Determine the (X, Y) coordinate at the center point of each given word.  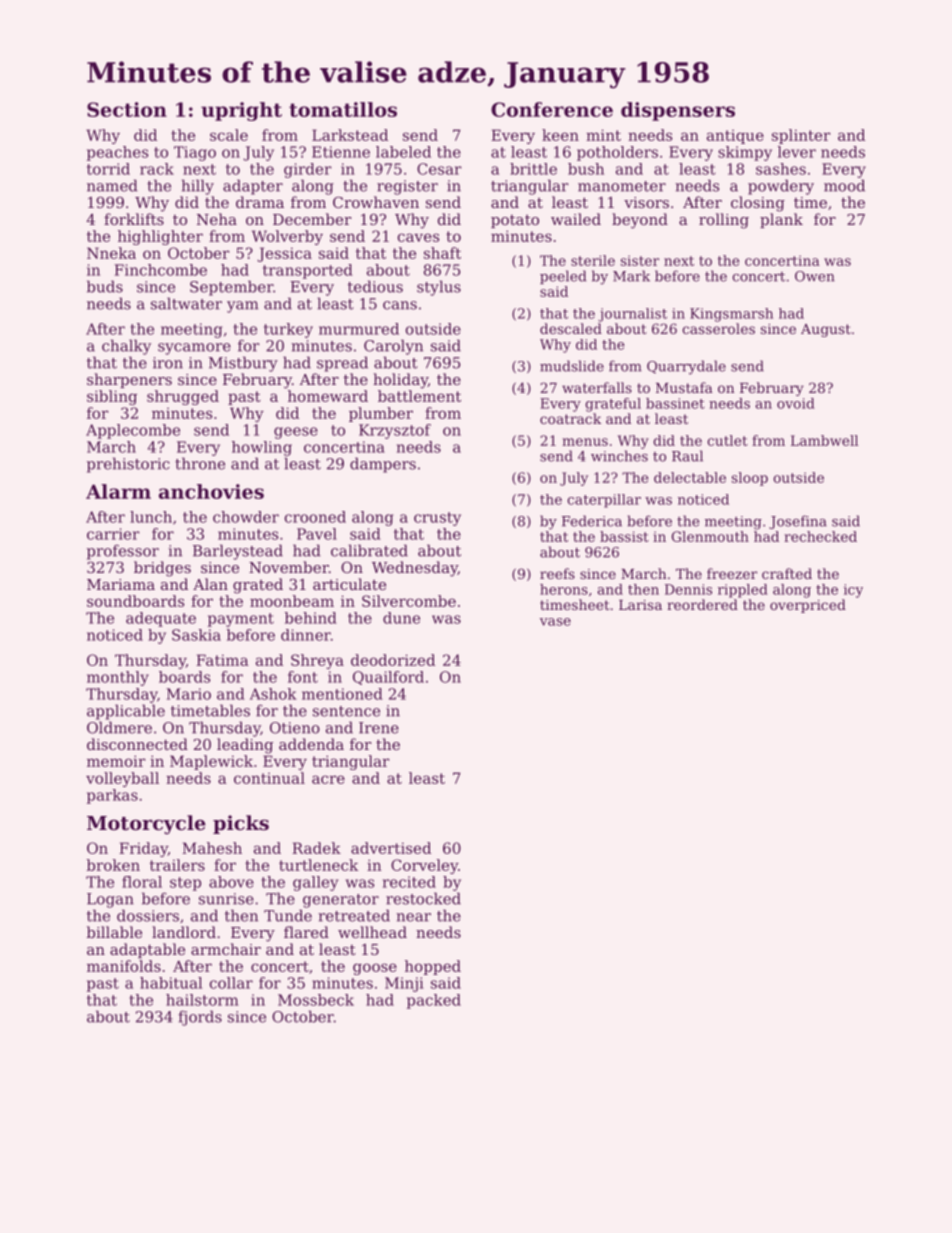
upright (241, 111)
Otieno (295, 728)
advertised (391, 848)
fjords (200, 1018)
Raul (687, 456)
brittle (533, 169)
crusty (437, 519)
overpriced (808, 606)
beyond (640, 221)
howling (262, 448)
